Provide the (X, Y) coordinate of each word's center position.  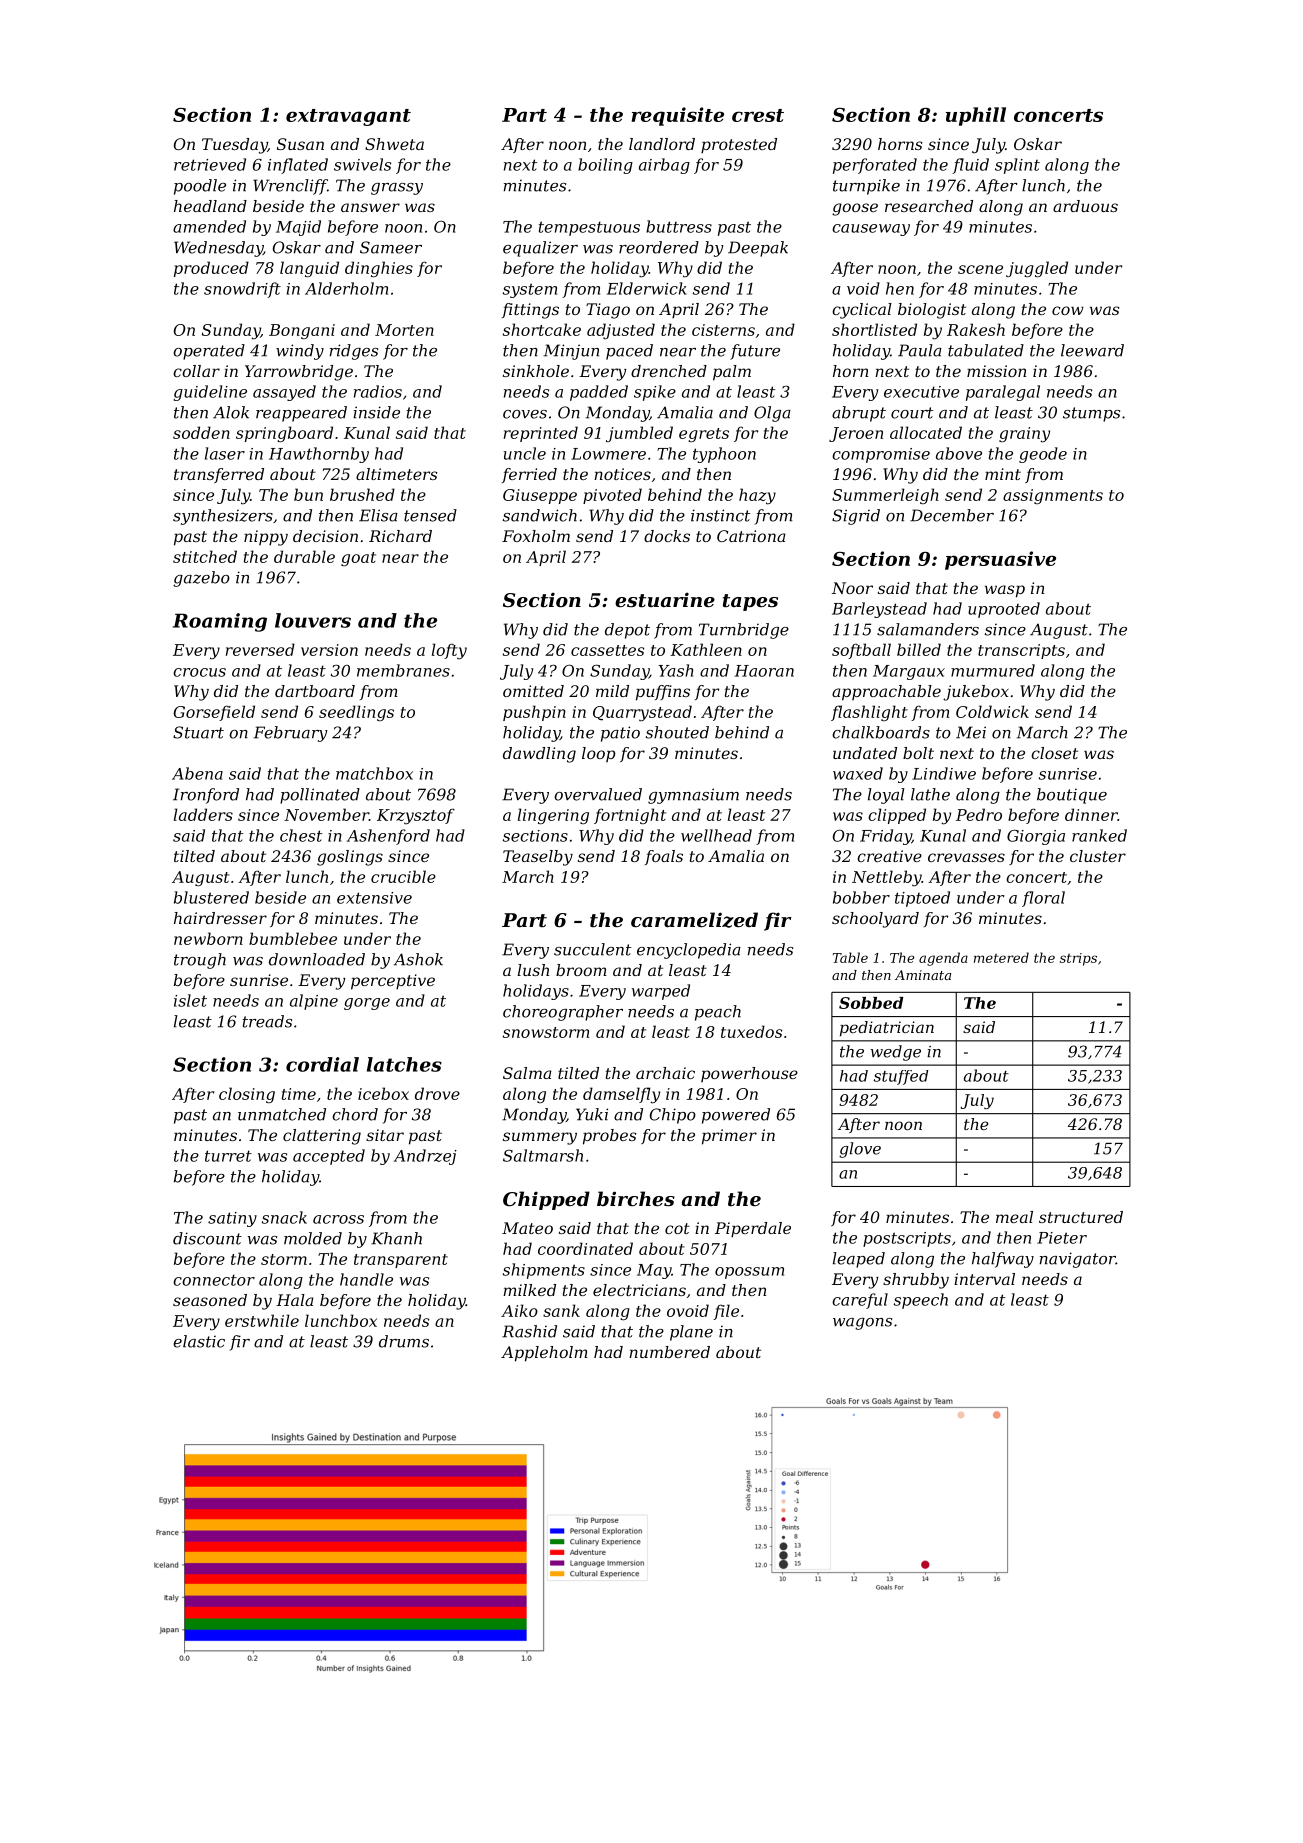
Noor (852, 588)
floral (1043, 899)
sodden (201, 432)
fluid (970, 166)
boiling (605, 166)
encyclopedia (689, 951)
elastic (199, 1341)
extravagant (348, 117)
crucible (403, 876)
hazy (757, 496)
